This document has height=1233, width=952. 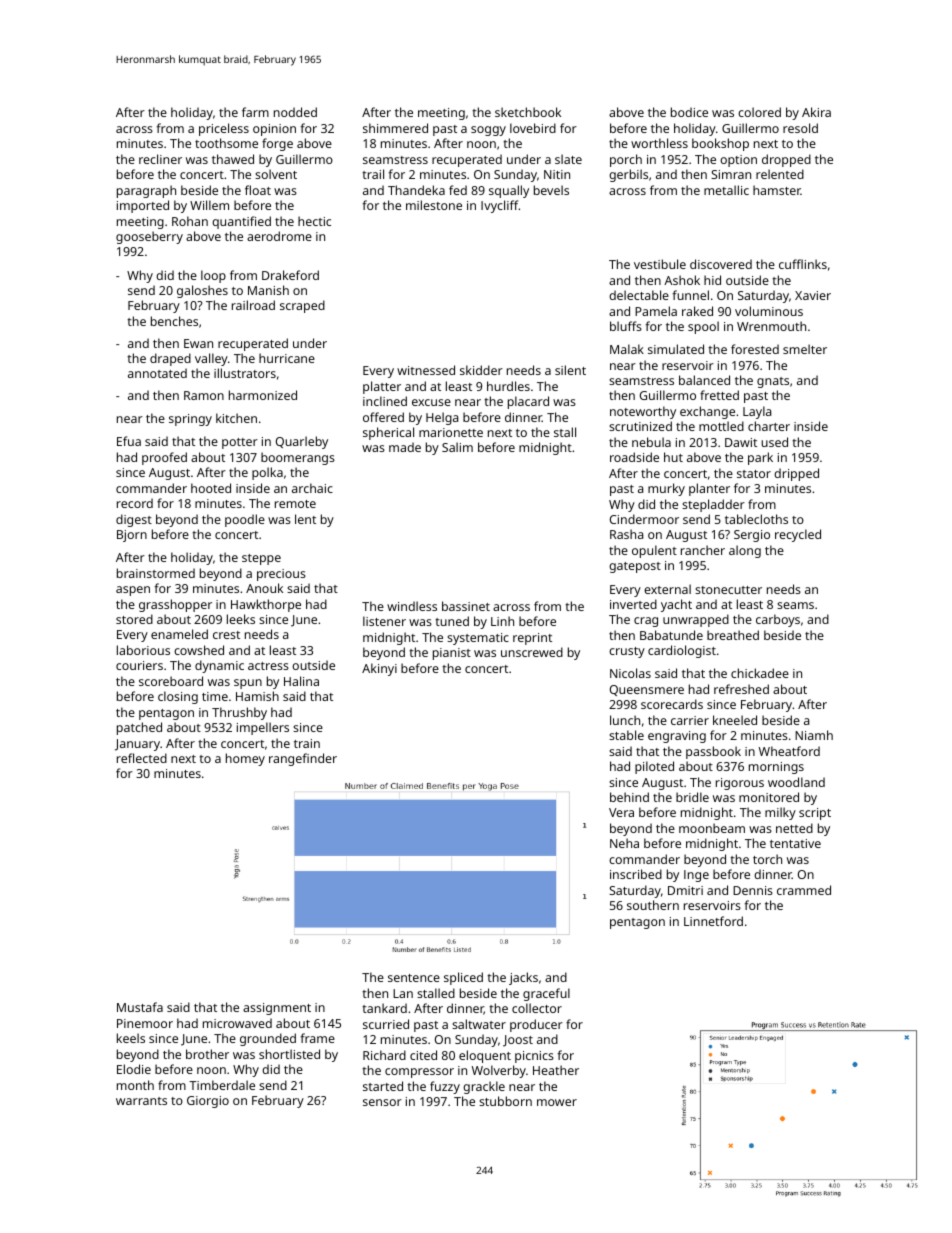 I want to click on shimmered, so click(x=395, y=128).
